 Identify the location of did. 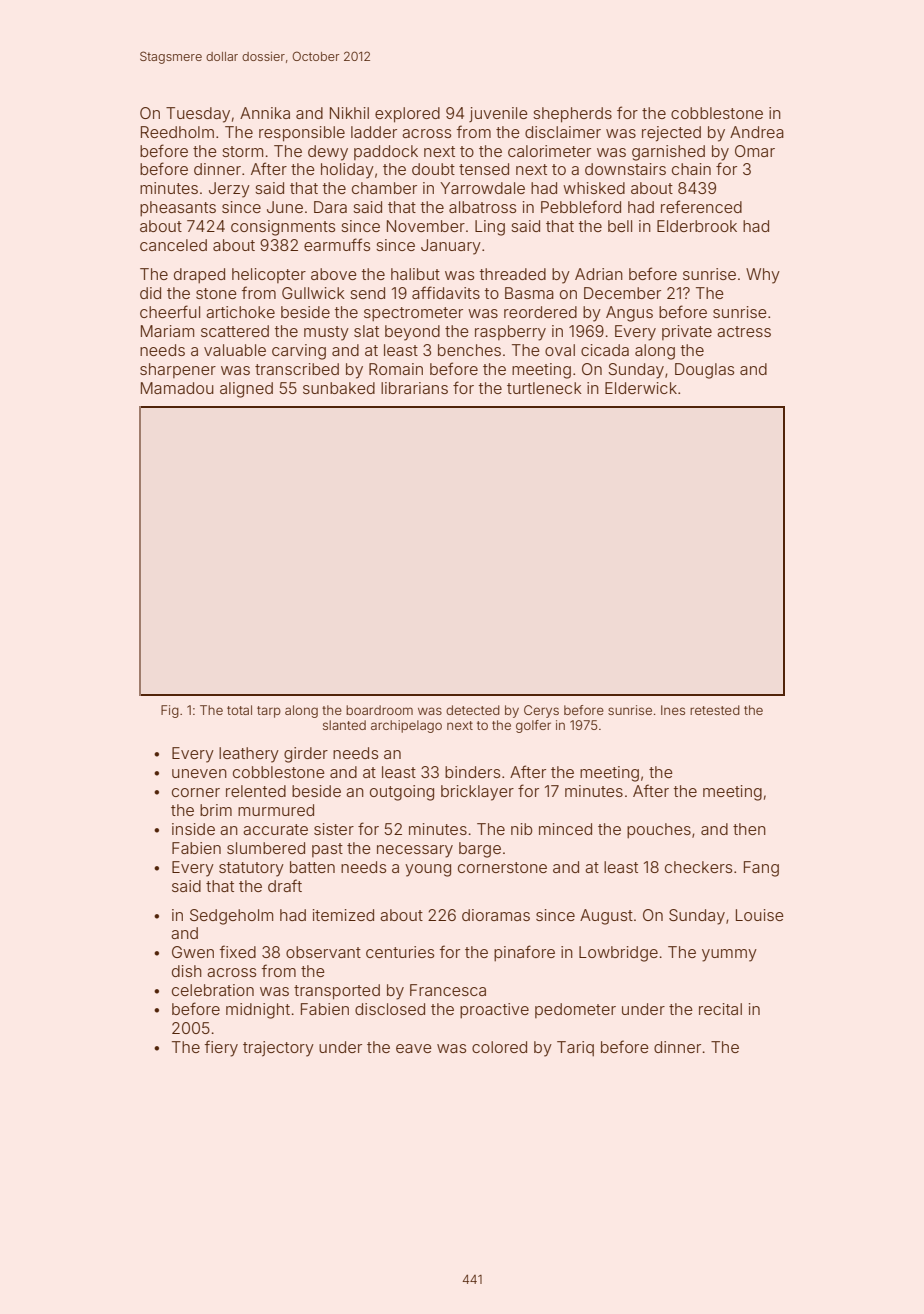
(150, 293).
